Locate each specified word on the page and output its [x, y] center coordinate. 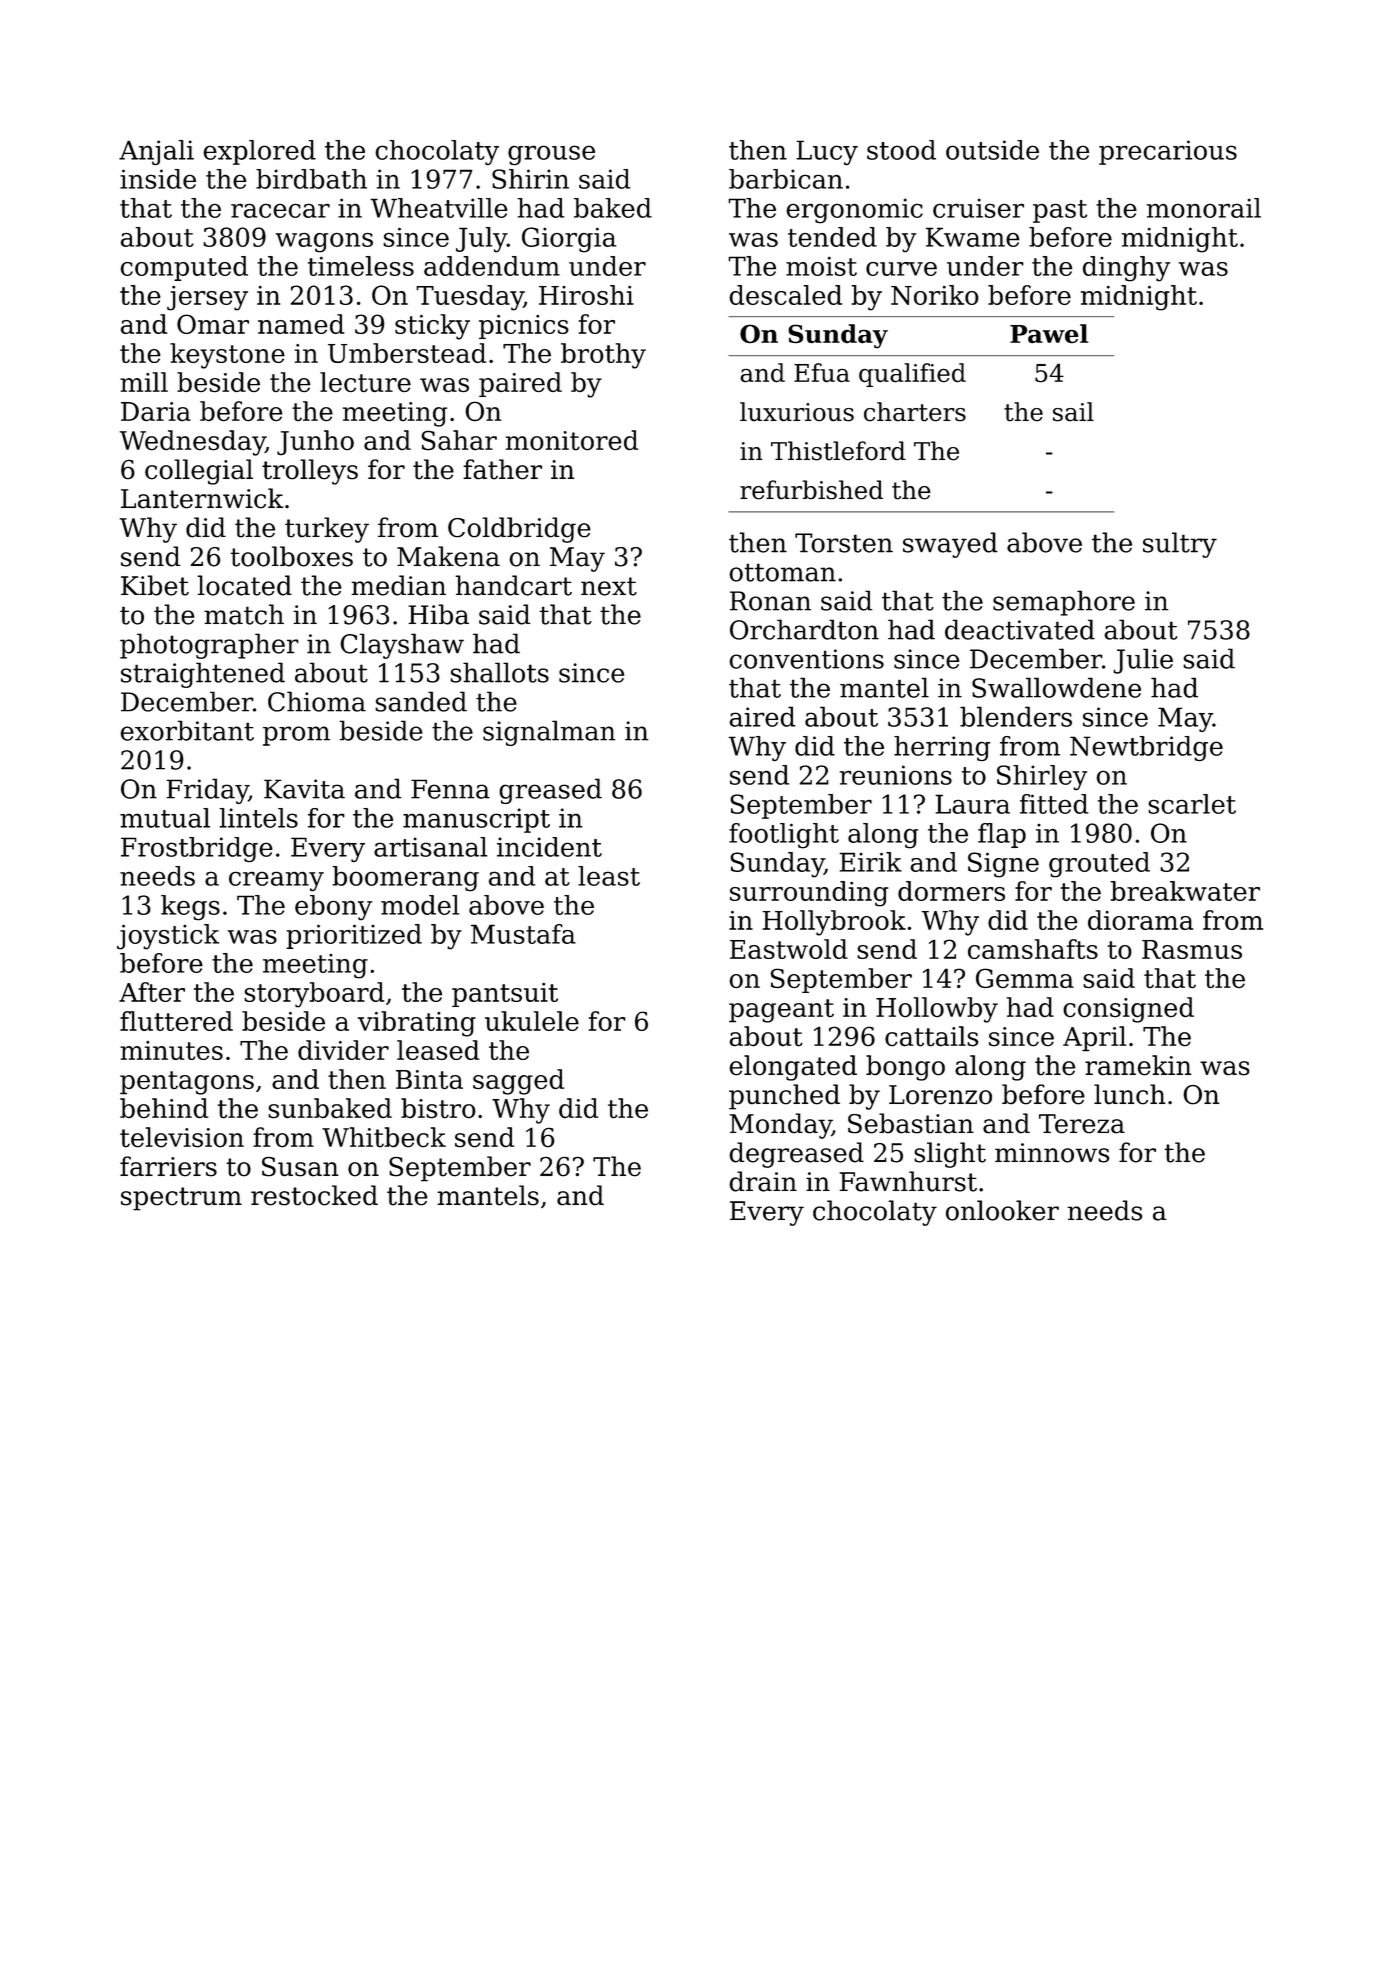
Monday [781, 1126]
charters [915, 412]
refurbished [811, 490]
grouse [551, 155]
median [398, 585]
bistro [438, 1108]
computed [184, 268]
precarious [1168, 152]
